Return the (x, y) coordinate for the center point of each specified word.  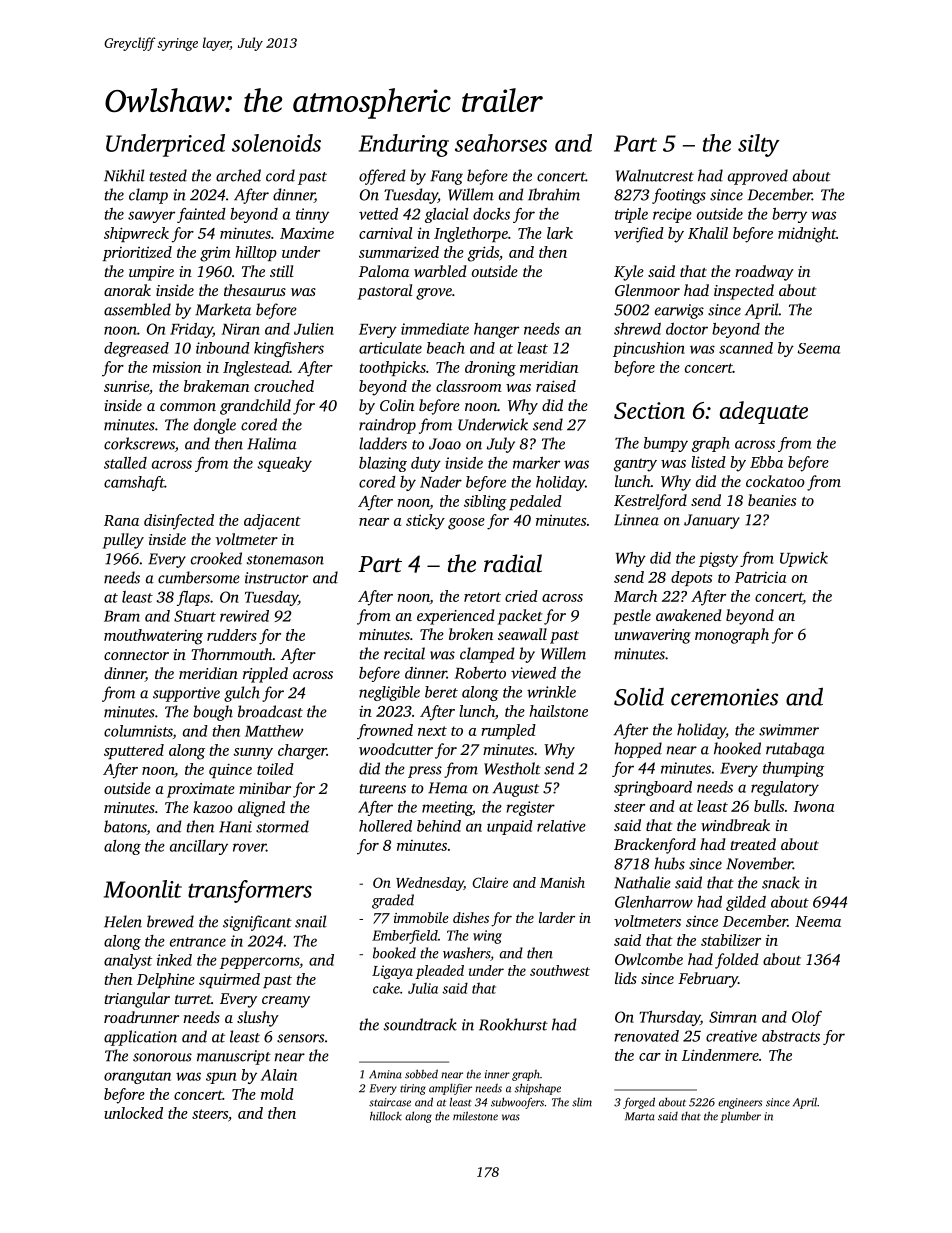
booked (394, 953)
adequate (764, 412)
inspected (744, 292)
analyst (128, 961)
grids (483, 254)
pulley (123, 541)
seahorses (501, 143)
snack (781, 882)
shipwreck (136, 234)
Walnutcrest (655, 175)
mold (277, 1094)
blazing (383, 464)
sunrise (126, 386)
